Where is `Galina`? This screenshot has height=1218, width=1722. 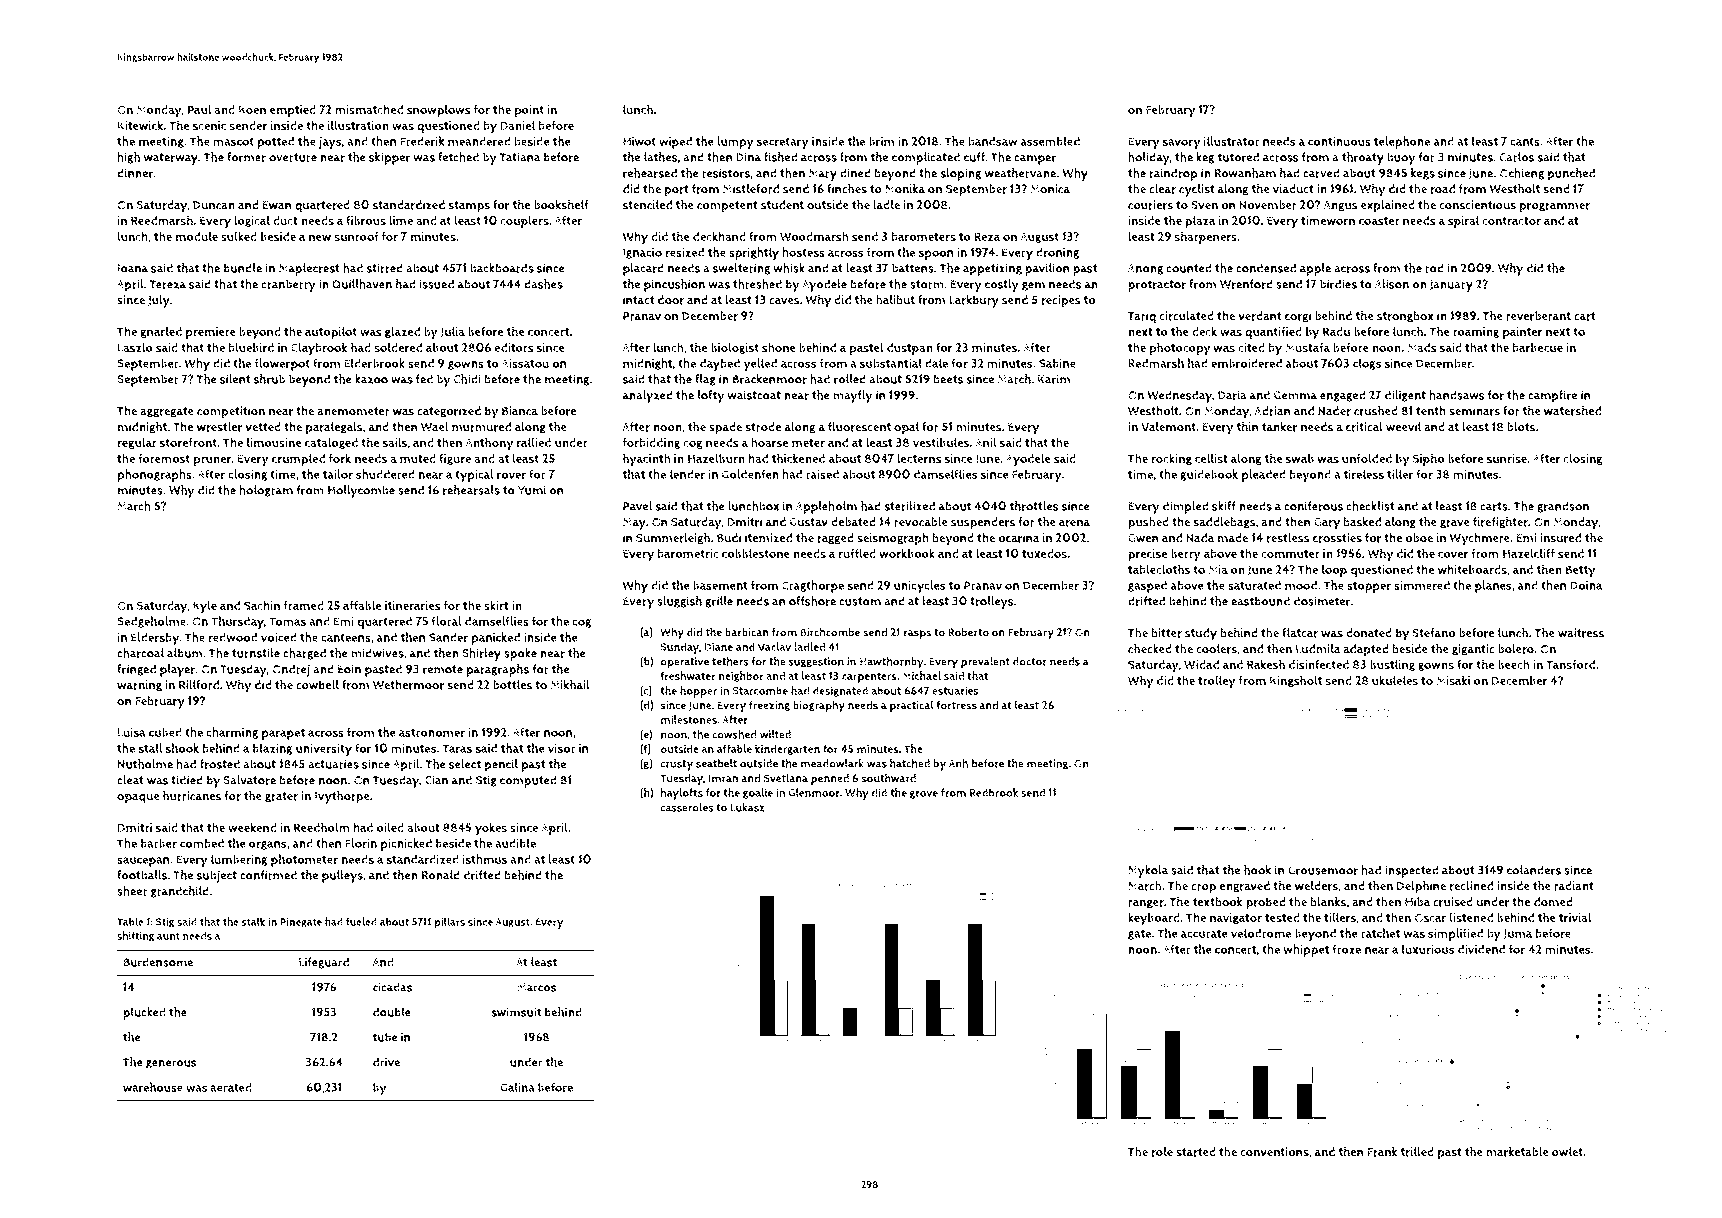
Galina is located at coordinates (517, 1087).
